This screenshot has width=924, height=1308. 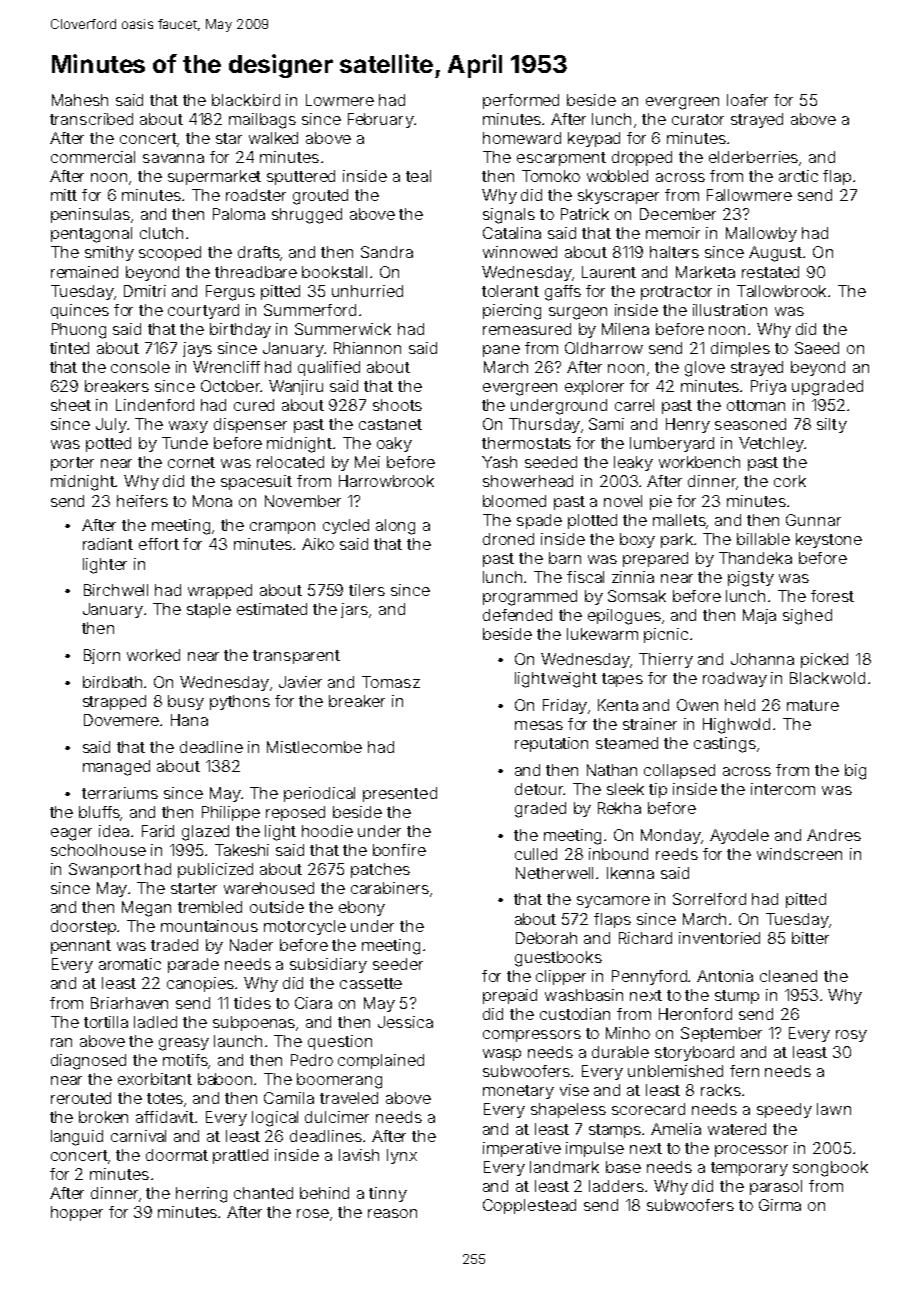 I want to click on performed, so click(x=521, y=101).
